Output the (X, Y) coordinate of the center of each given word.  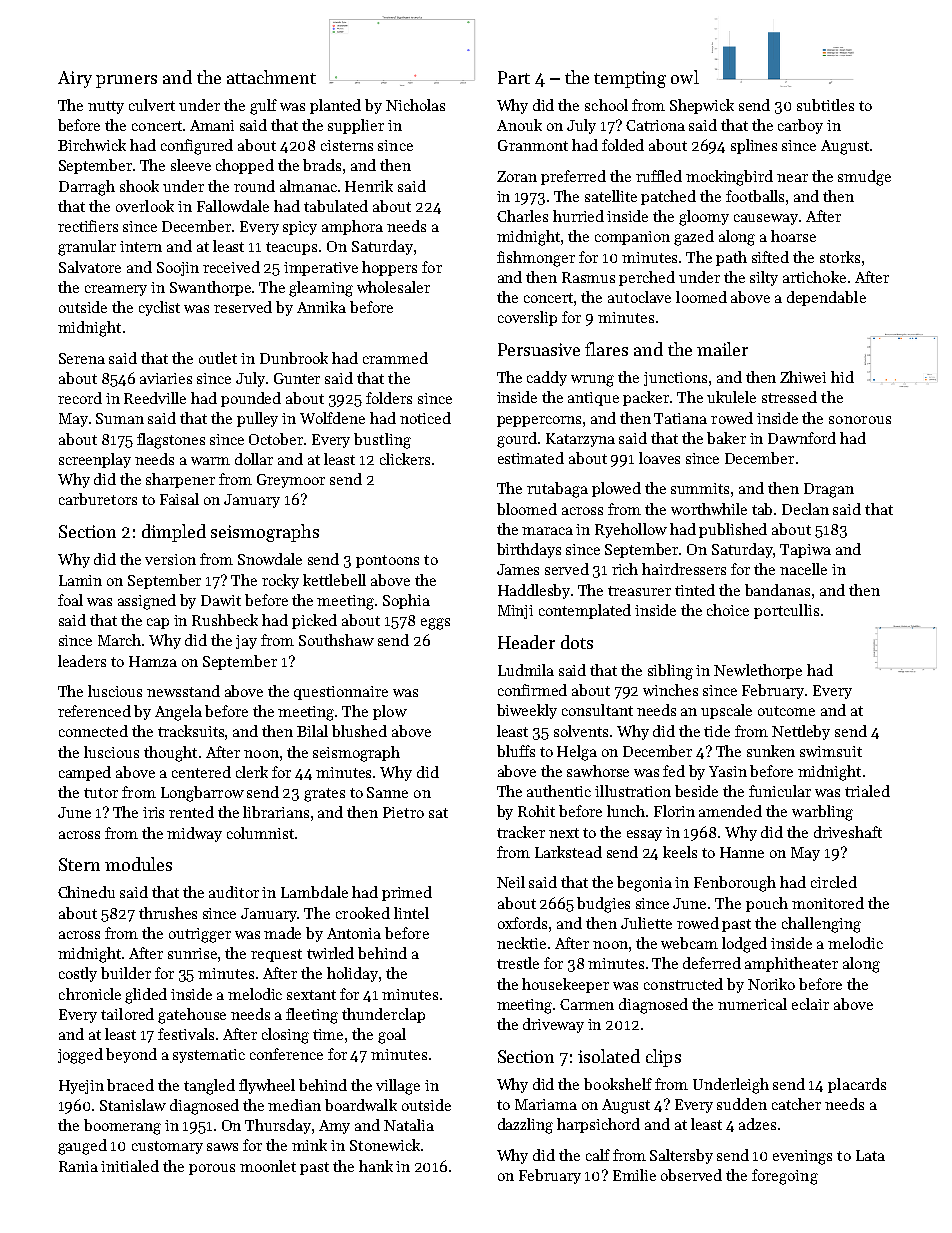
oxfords (522, 923)
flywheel (267, 1086)
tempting (630, 79)
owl (685, 77)
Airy (75, 79)
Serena (82, 358)
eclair (810, 1004)
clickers (405, 459)
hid (842, 377)
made (282, 933)
